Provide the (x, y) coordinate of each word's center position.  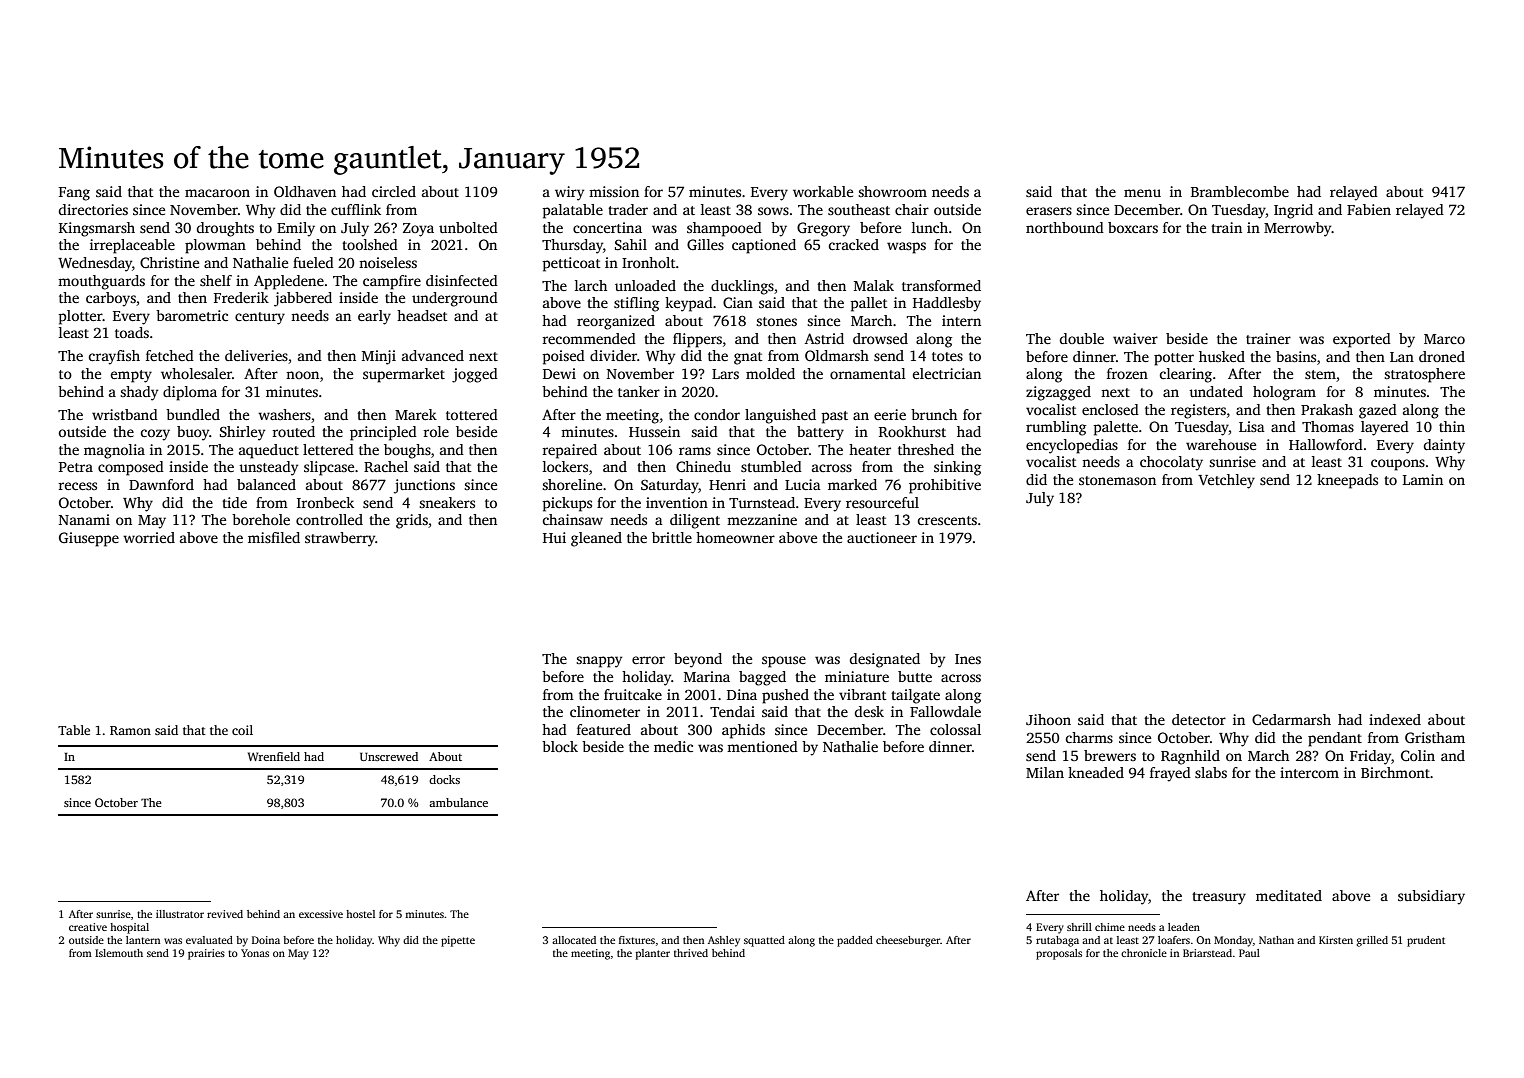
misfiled (274, 537)
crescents (947, 520)
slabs (1211, 772)
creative (88, 927)
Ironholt (649, 262)
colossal (955, 729)
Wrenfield (274, 756)
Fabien (1369, 209)
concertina (607, 227)
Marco (1444, 339)
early (374, 317)
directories (93, 209)
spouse (784, 662)
